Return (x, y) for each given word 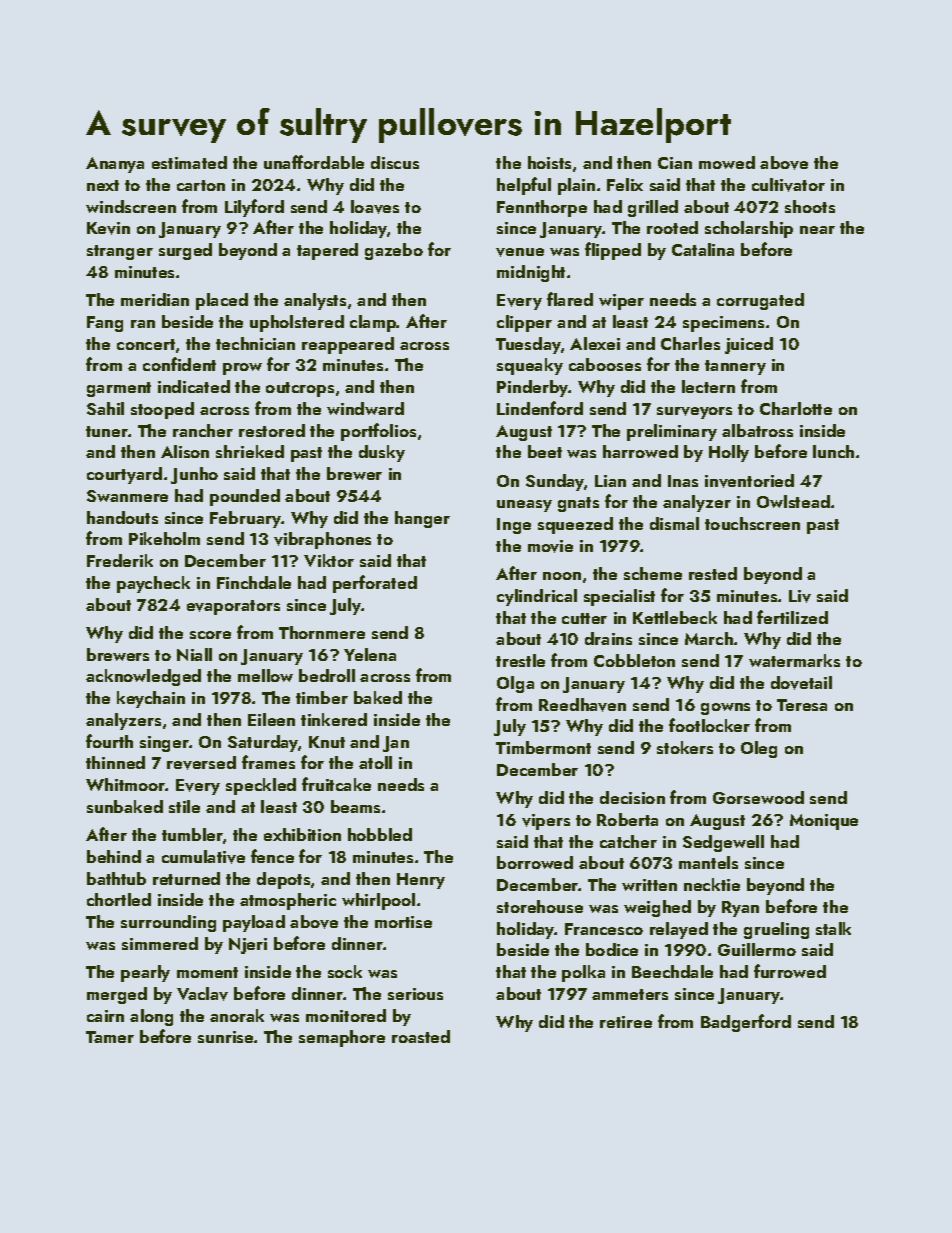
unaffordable (314, 162)
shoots (810, 206)
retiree (626, 1022)
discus (395, 162)
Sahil (105, 408)
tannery (735, 367)
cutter (584, 618)
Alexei (595, 343)
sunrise (225, 1037)
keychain (151, 699)
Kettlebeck (675, 617)
